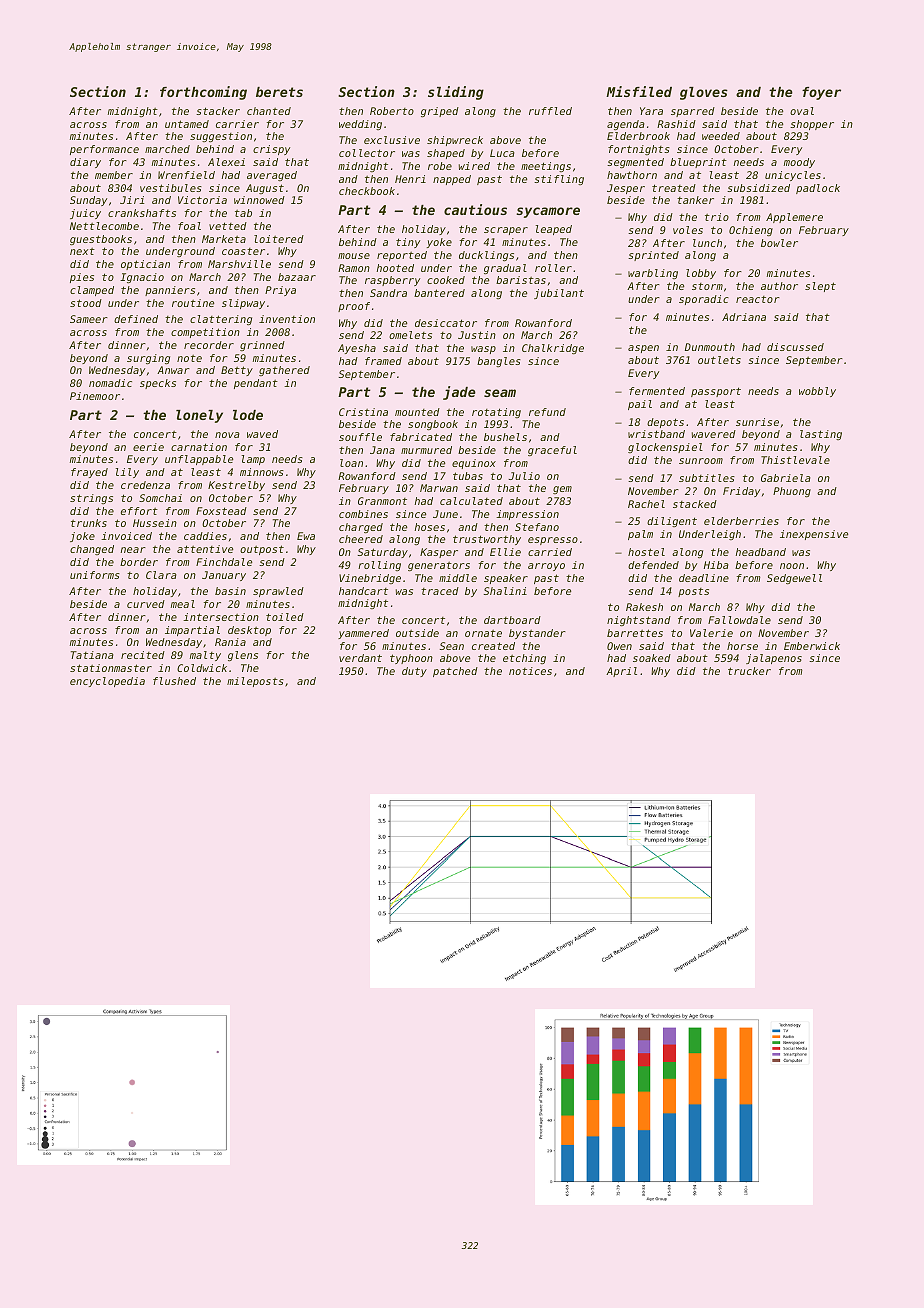 The height and width of the document is (1308, 924). What do you see at coordinates (744, 317) in the document?
I see `Adriana` at bounding box center [744, 317].
